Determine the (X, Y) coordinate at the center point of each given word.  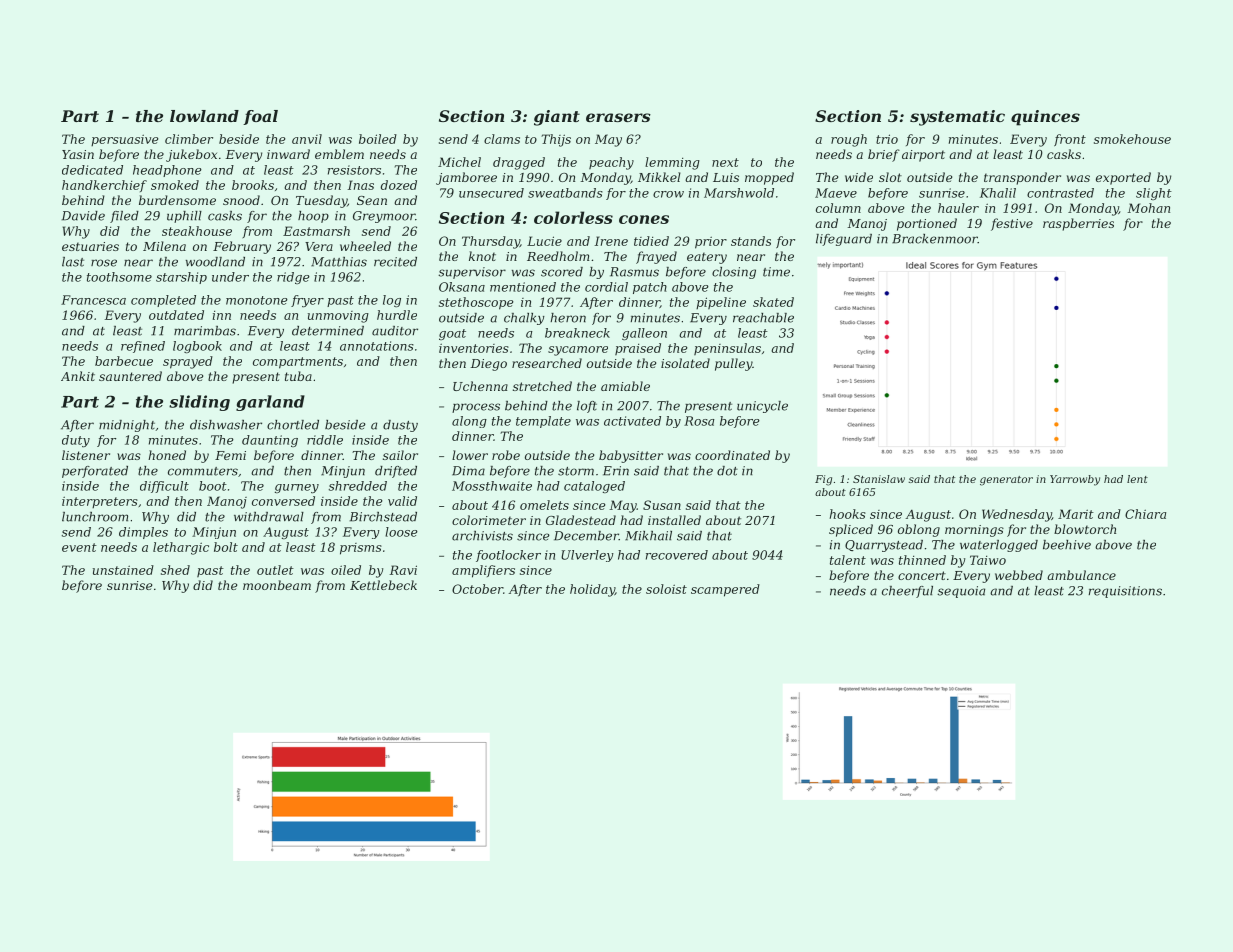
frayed (656, 257)
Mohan (1149, 208)
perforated (95, 472)
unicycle (762, 407)
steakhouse (197, 231)
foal (260, 117)
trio (887, 139)
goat (452, 334)
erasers (618, 117)
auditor (395, 331)
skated (773, 302)
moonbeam (277, 585)
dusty (400, 426)
